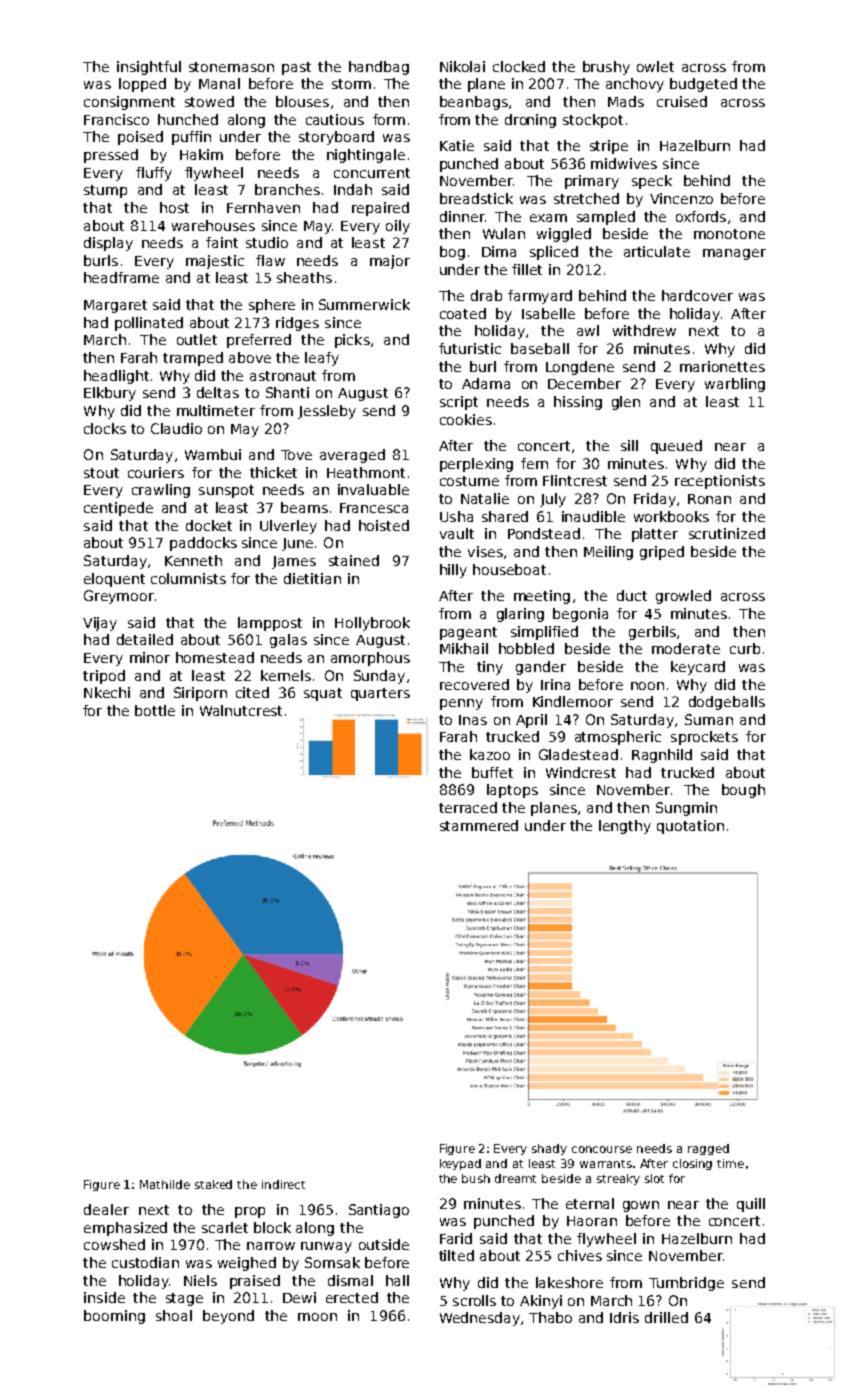  What do you see at coordinates (106, 1209) in the screenshot?
I see `dealer` at bounding box center [106, 1209].
